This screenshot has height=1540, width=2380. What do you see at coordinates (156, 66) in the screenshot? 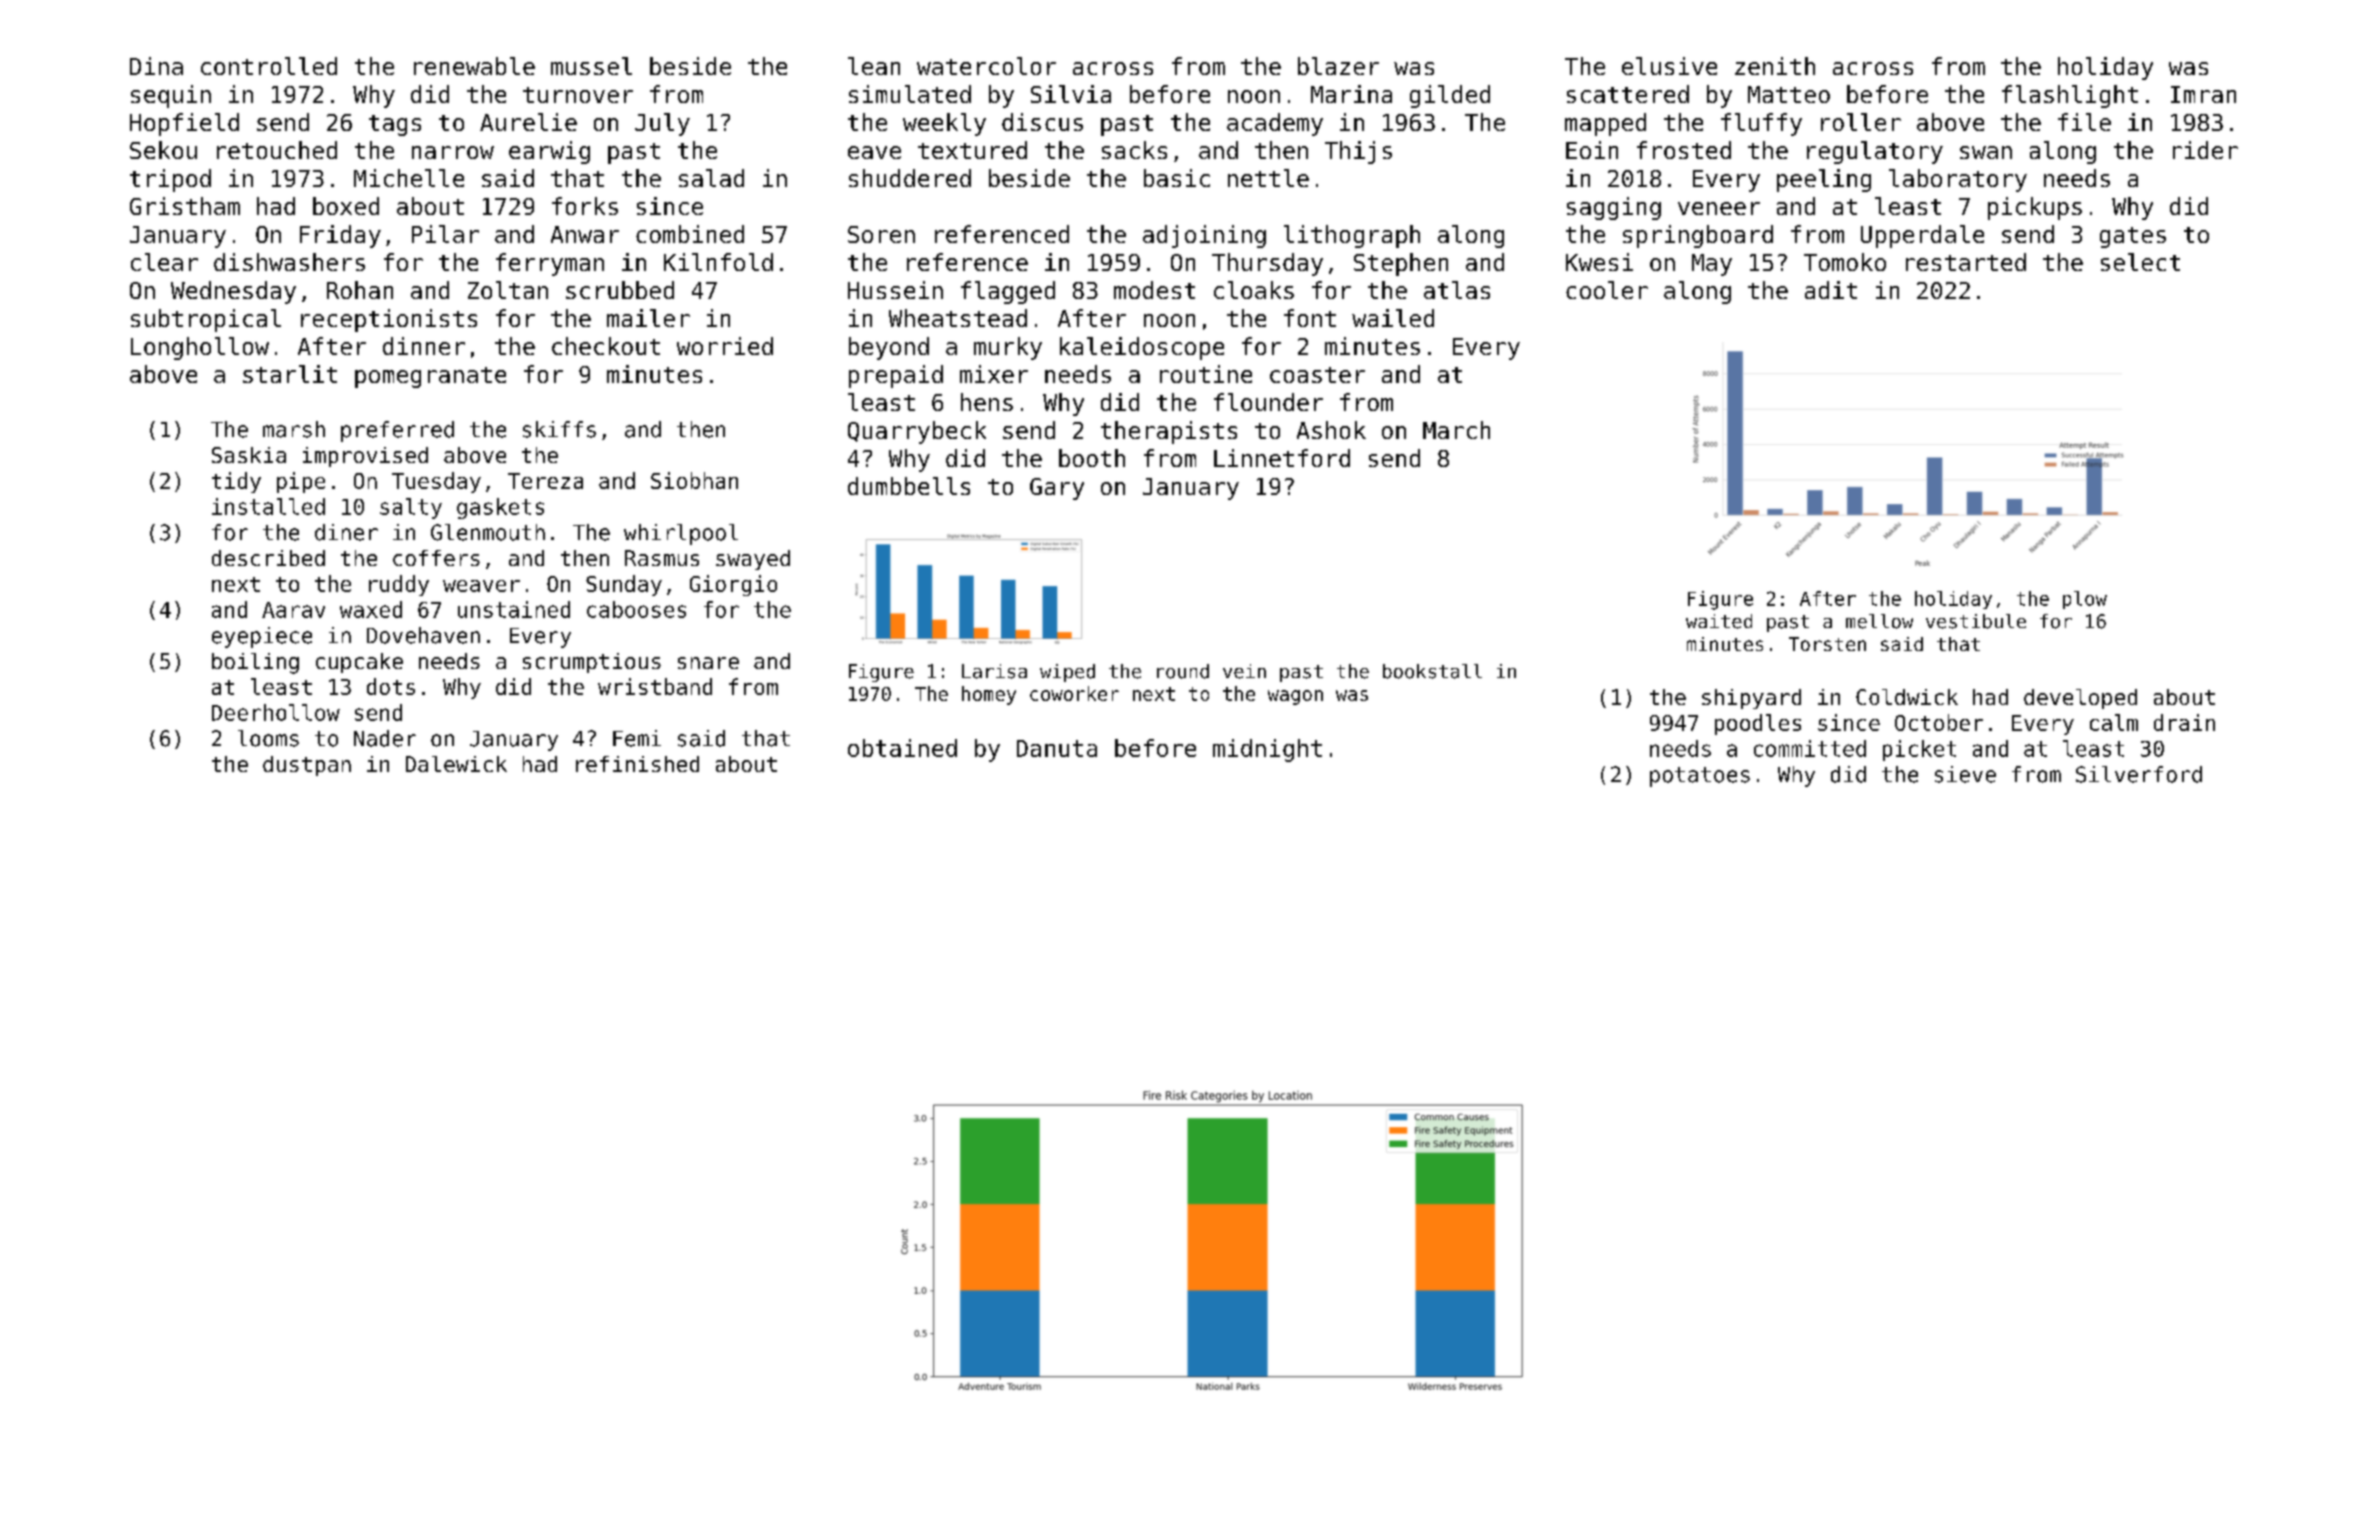
I see `Dina` at bounding box center [156, 66].
